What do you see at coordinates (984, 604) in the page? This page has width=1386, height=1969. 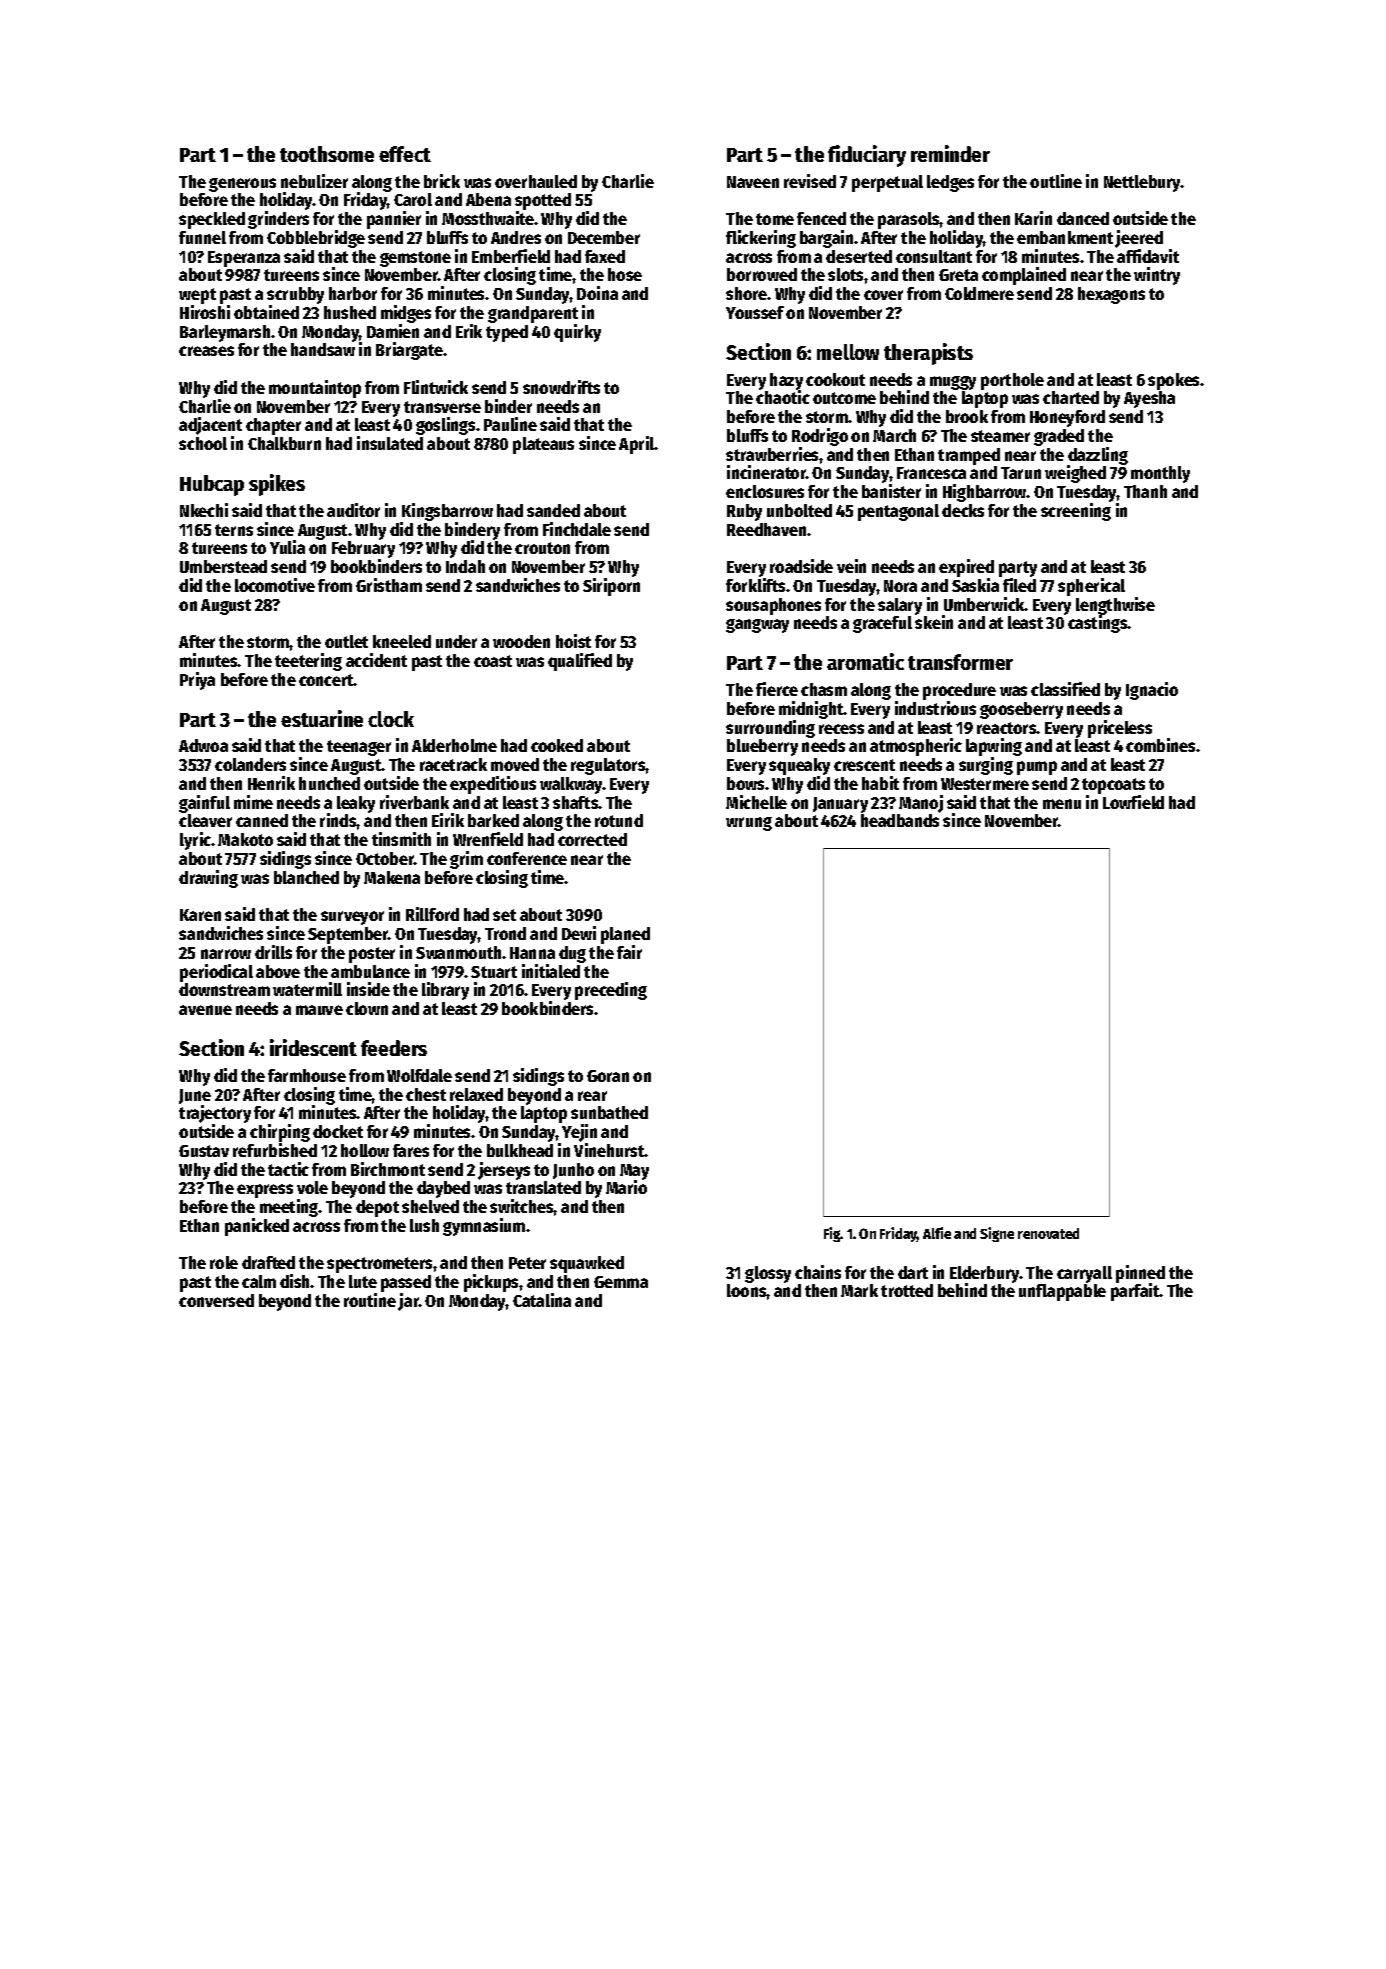 I see `Umberwick` at bounding box center [984, 604].
